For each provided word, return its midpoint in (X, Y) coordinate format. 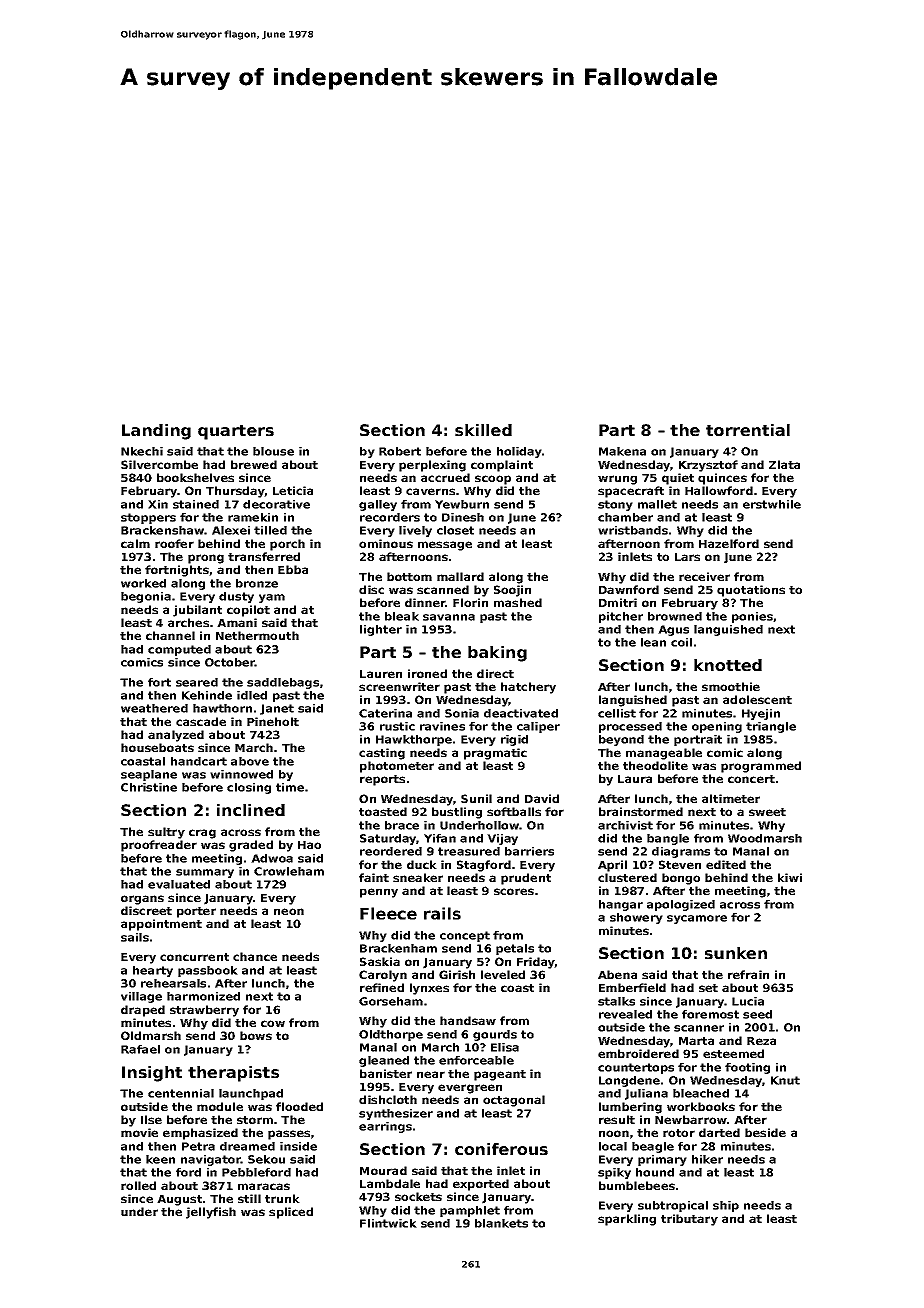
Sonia (462, 713)
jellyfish (211, 1213)
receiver (704, 576)
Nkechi (142, 451)
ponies (752, 617)
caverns (430, 491)
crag (202, 834)
